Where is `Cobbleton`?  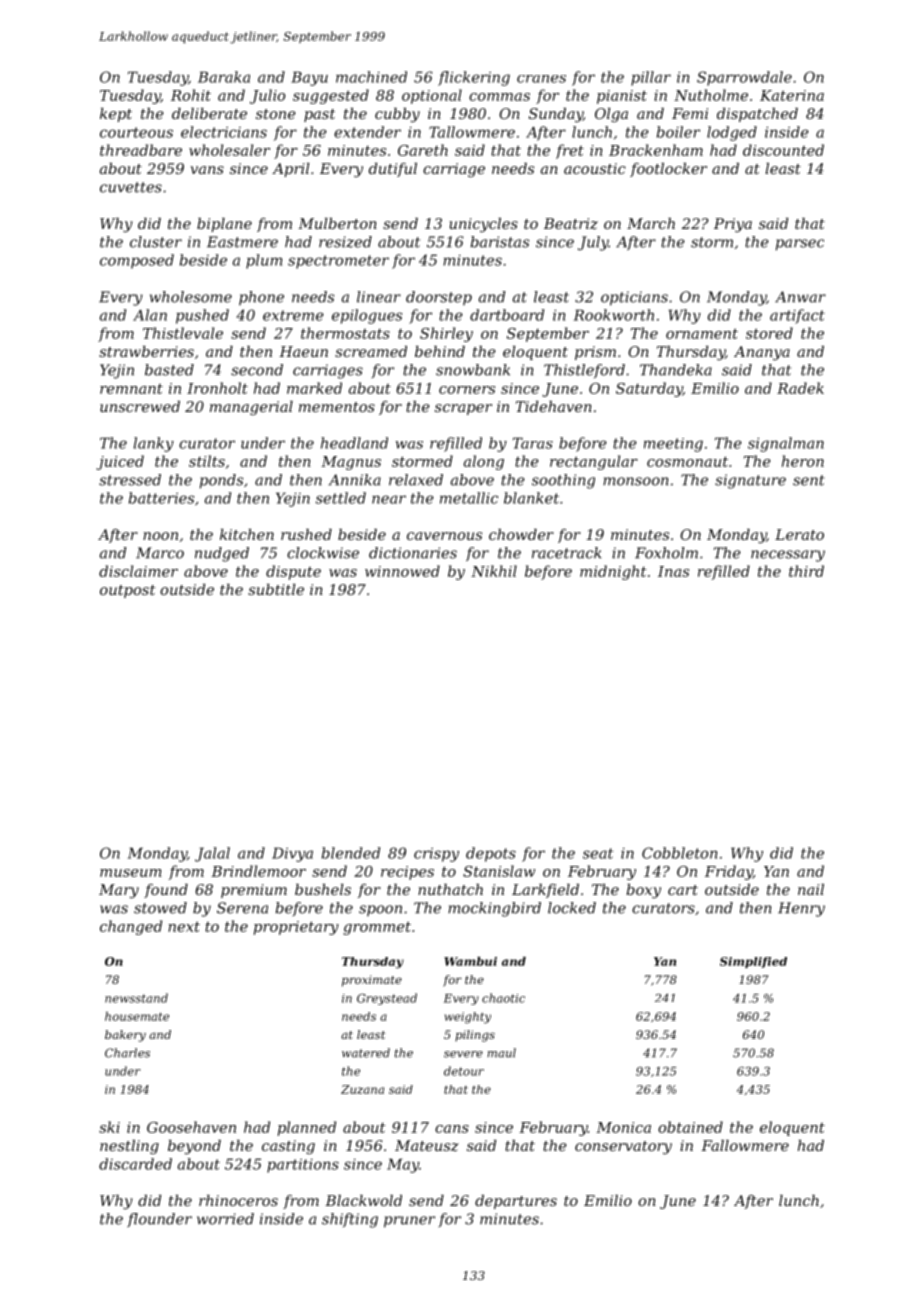
Cobbleton is located at coordinates (679, 853).
